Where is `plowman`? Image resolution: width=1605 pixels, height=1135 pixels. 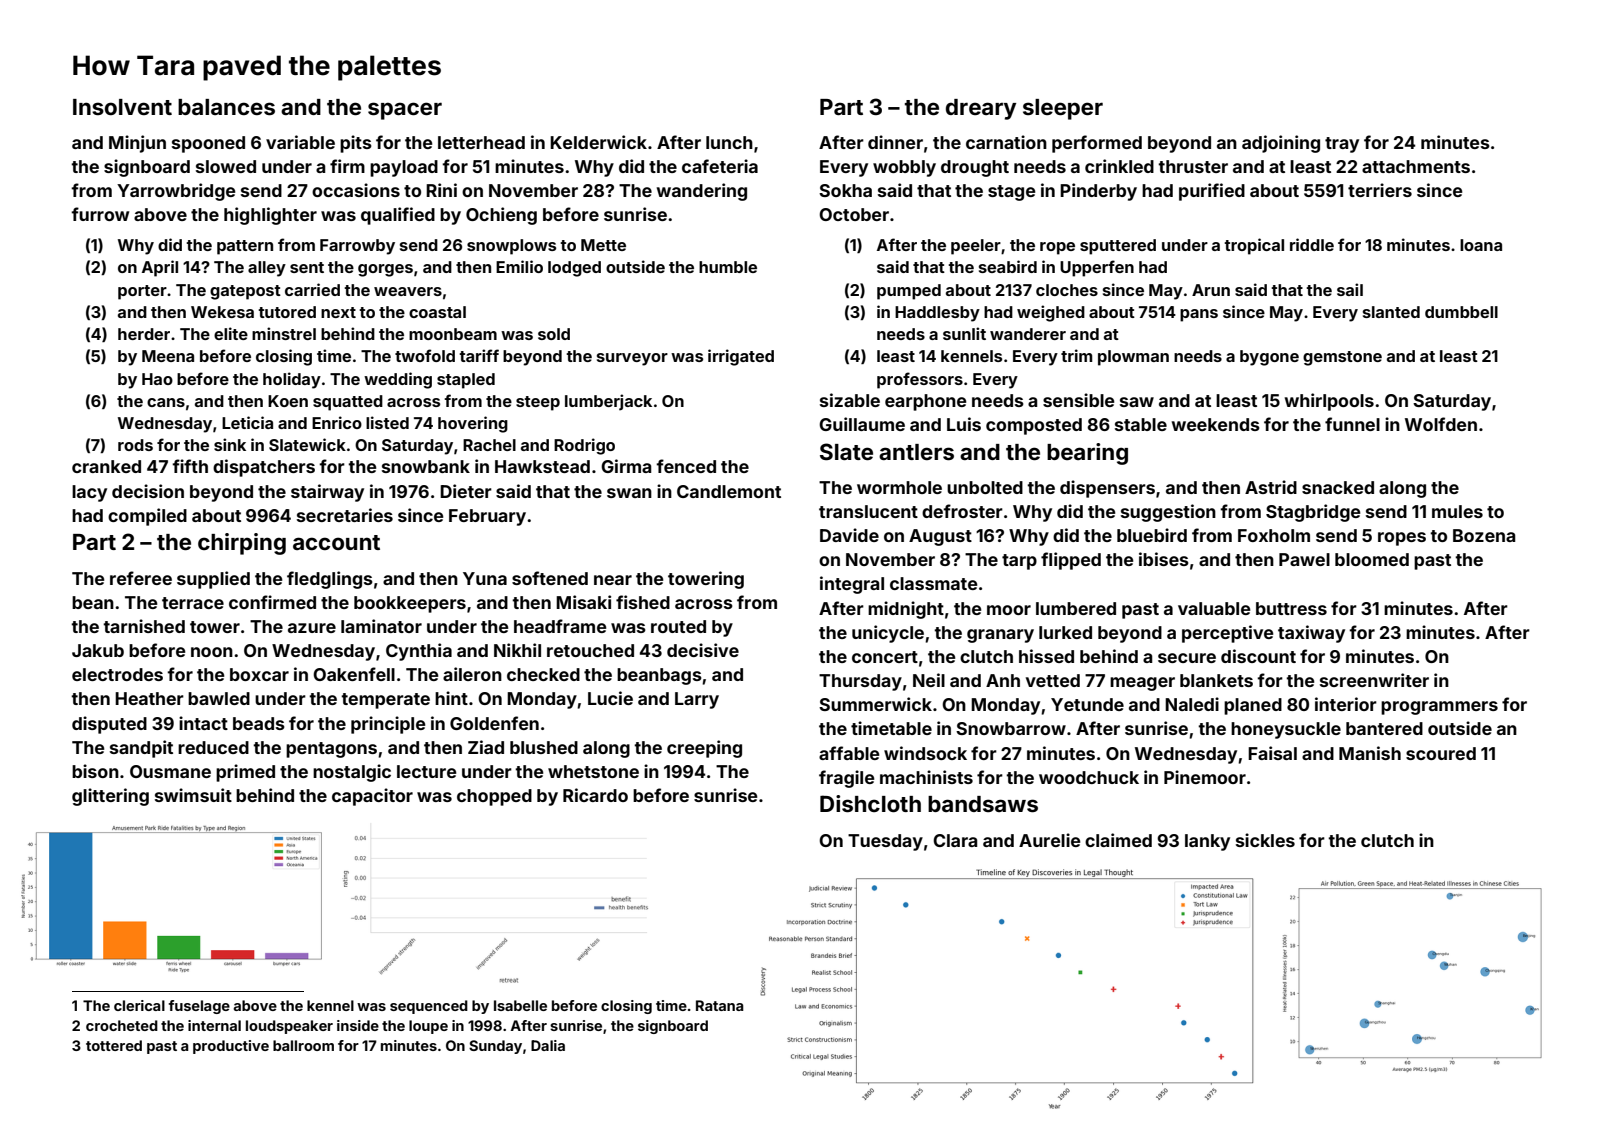
plowman is located at coordinates (1133, 358).
